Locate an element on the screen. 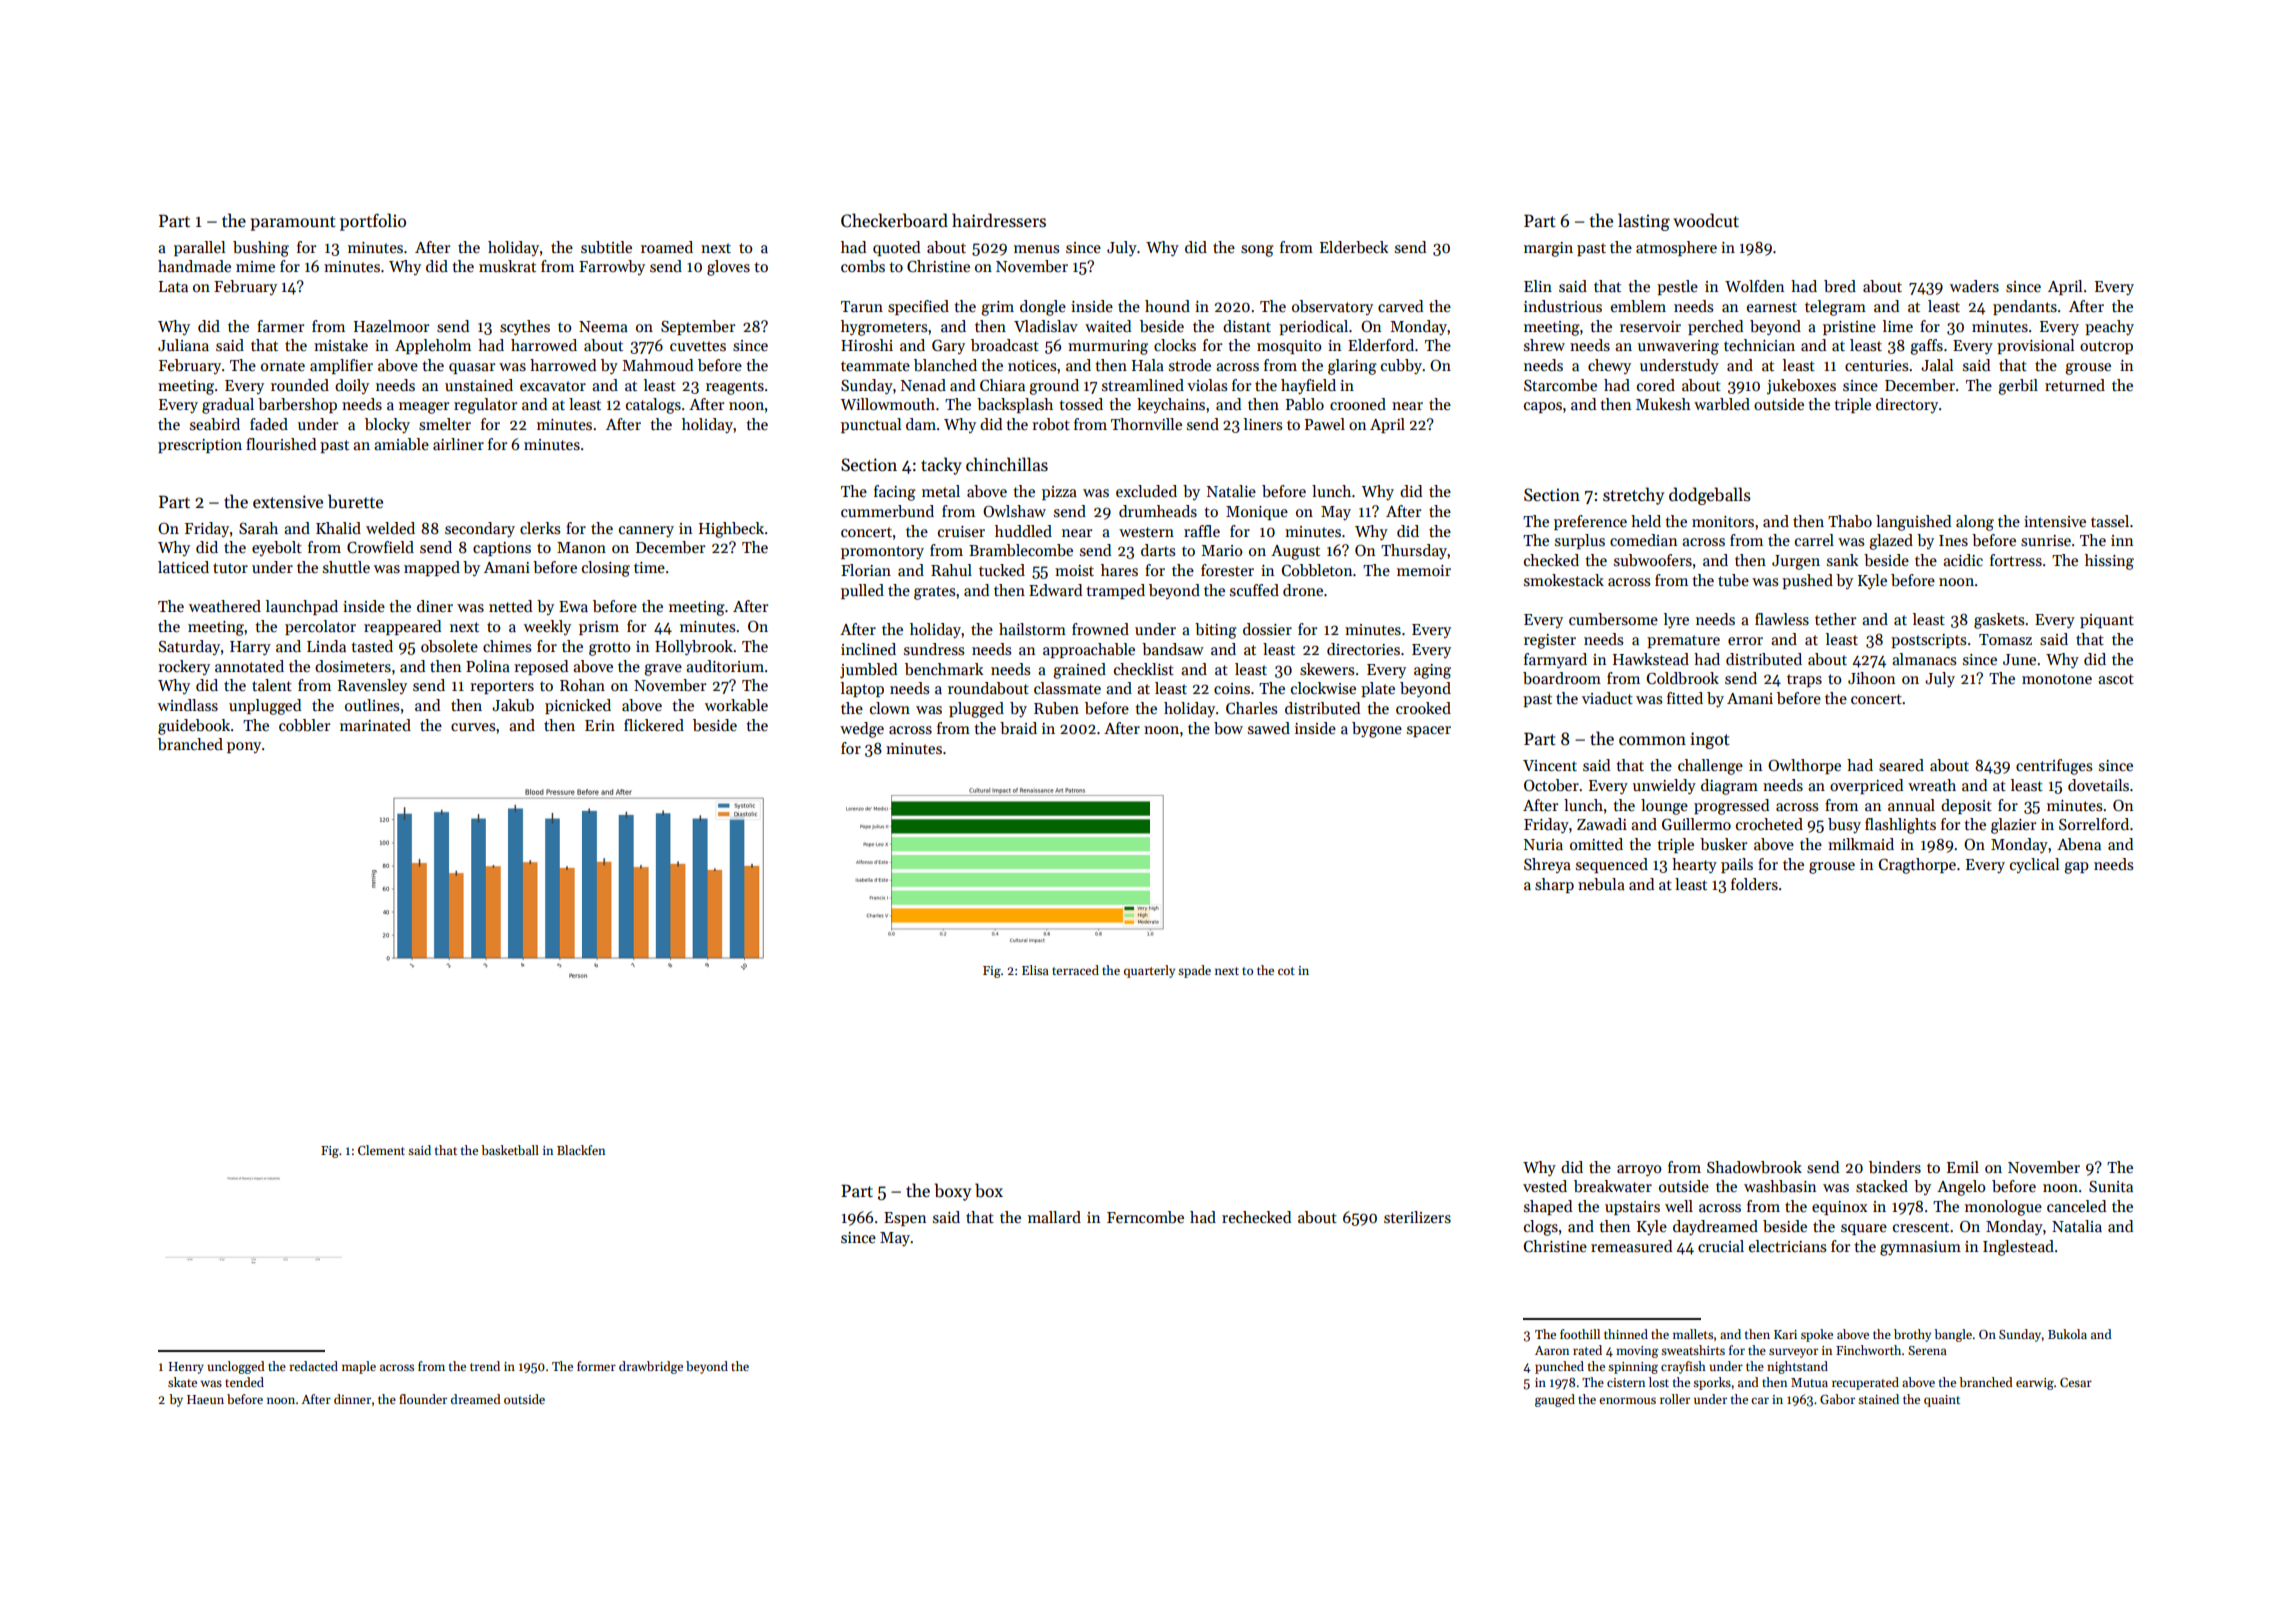 The image size is (2292, 1620). Natalia is located at coordinates (2077, 1226).
